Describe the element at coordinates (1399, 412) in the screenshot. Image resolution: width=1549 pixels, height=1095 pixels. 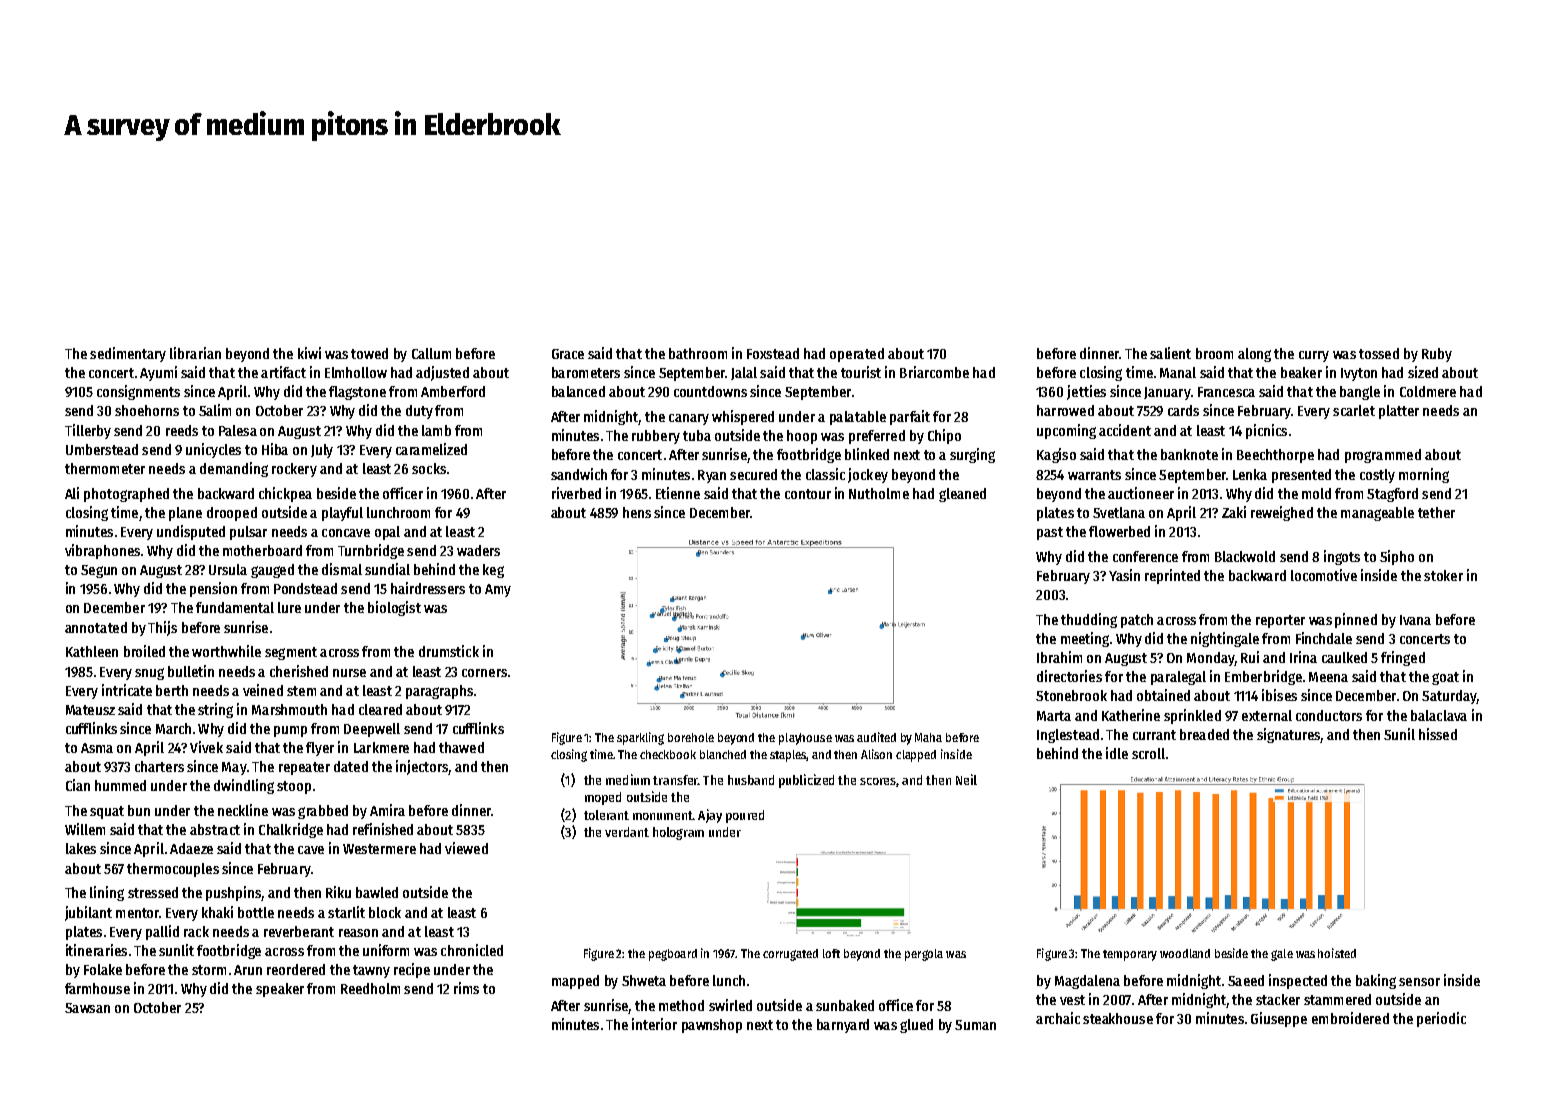
I see `platter` at that location.
